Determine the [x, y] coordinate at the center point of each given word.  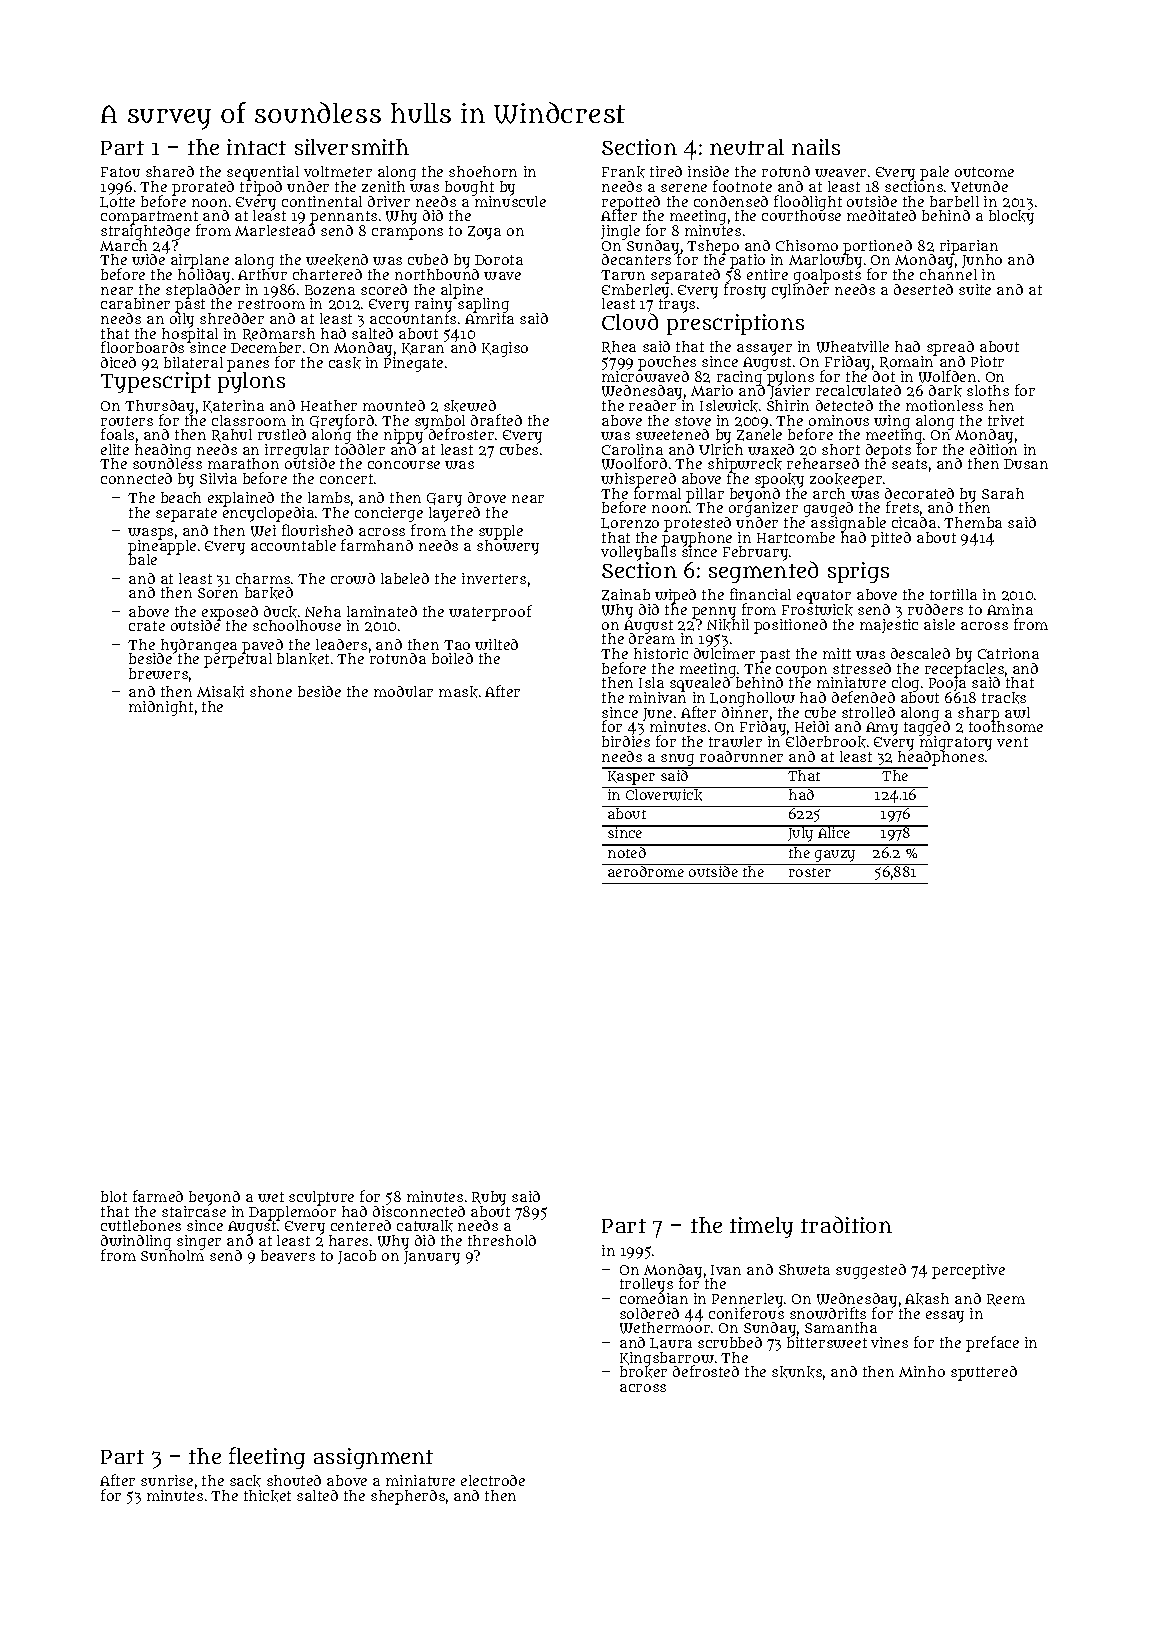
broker [643, 1372]
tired [666, 171]
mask [458, 692]
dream [652, 639]
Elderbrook [826, 742]
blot [114, 1196]
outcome [984, 172]
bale [143, 560]
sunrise [167, 1480]
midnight [161, 708]
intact [256, 147]
